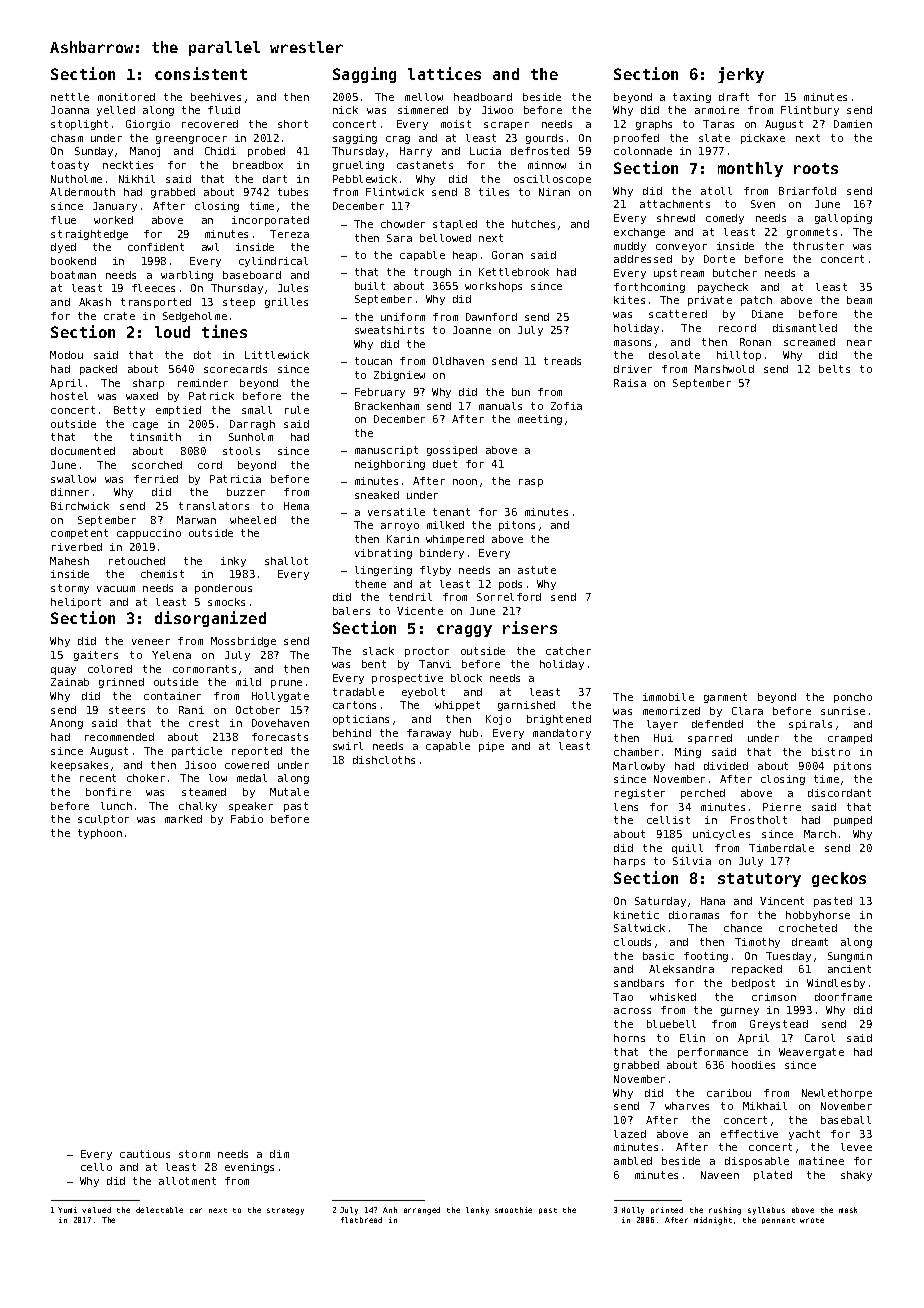  Describe the element at coordinates (856, 1147) in the document. I see `levee` at that location.
